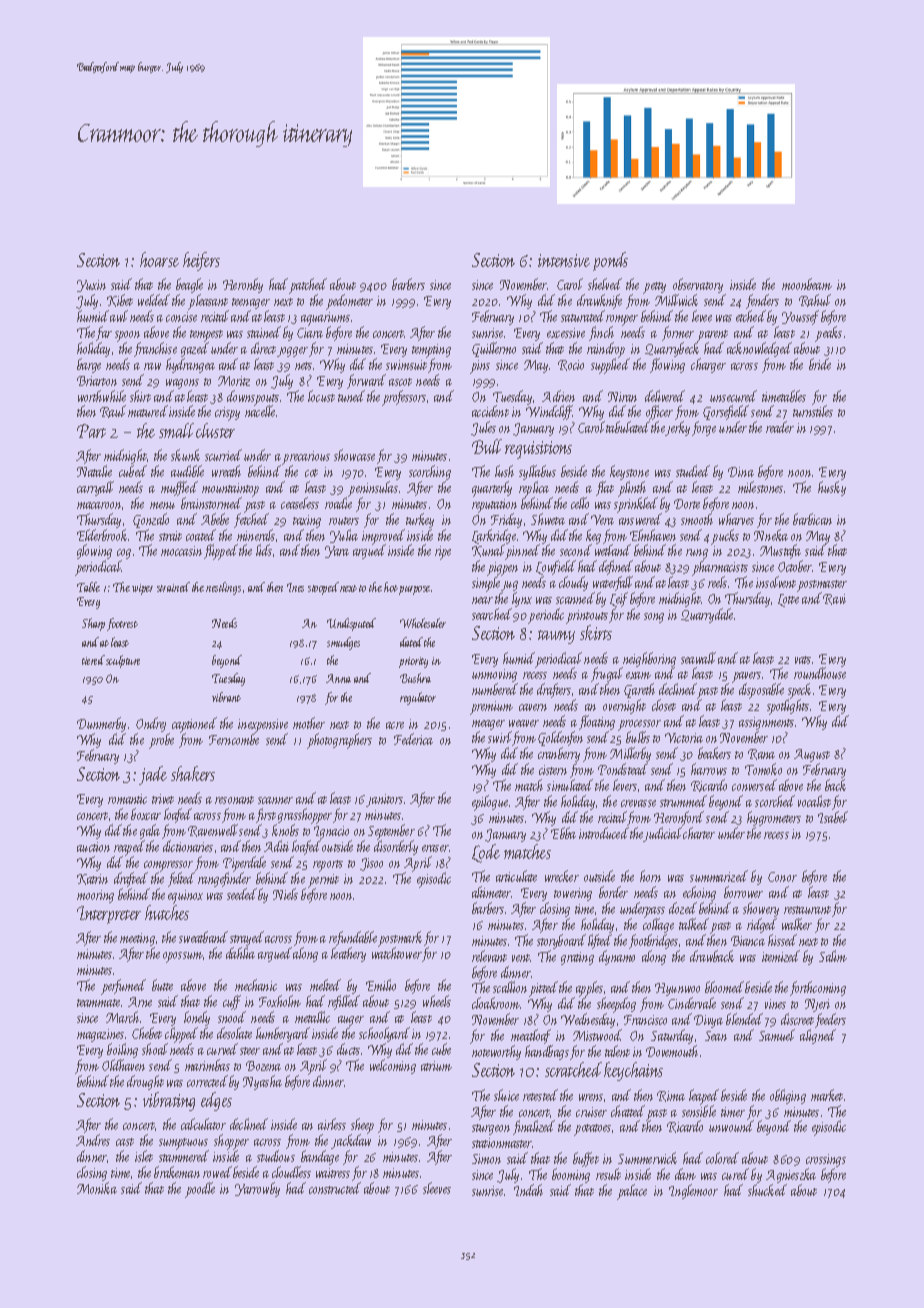  I want to click on retested, so click(540, 1095).
